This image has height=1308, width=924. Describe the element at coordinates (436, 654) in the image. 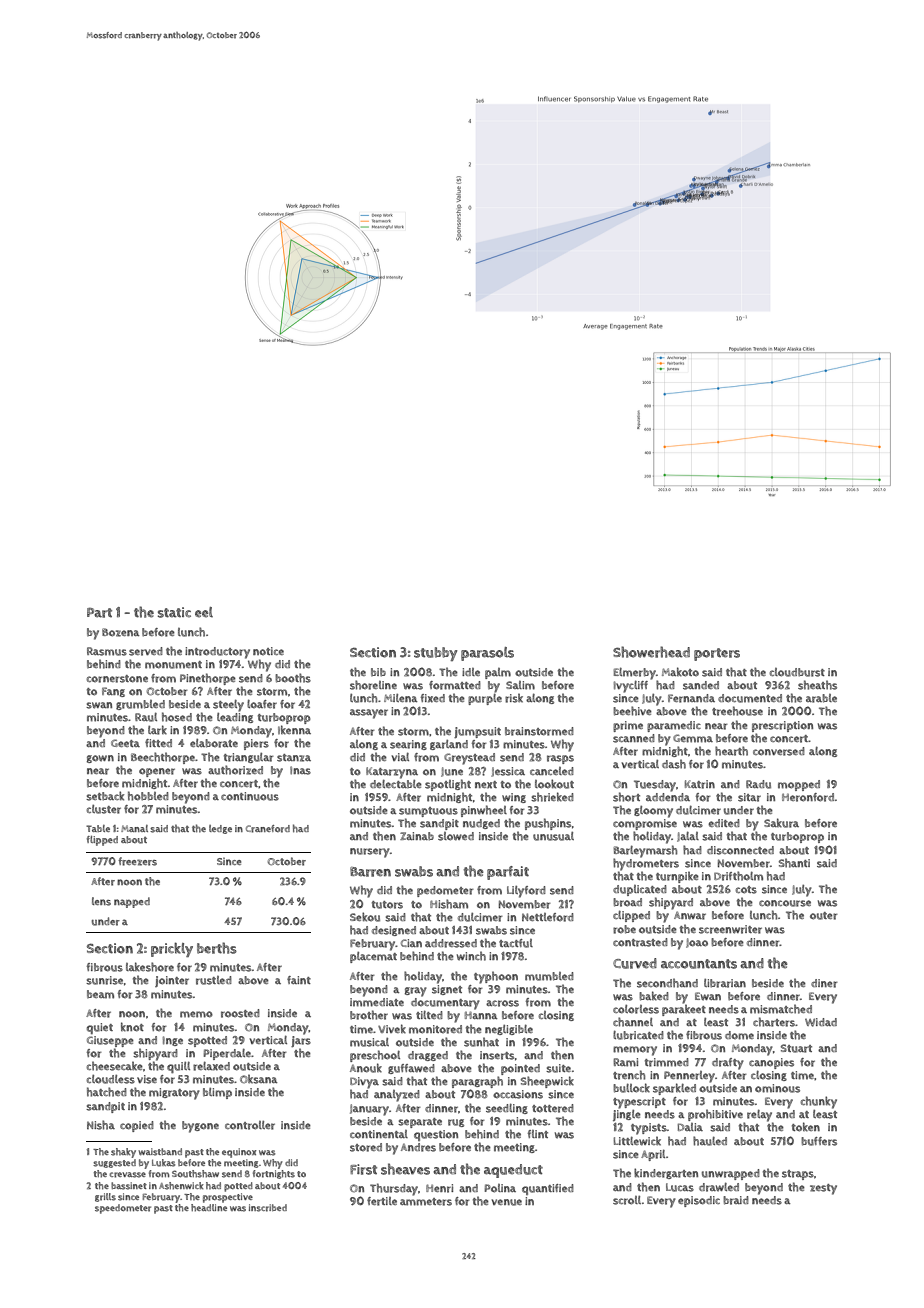

I see `stubby` at that location.
